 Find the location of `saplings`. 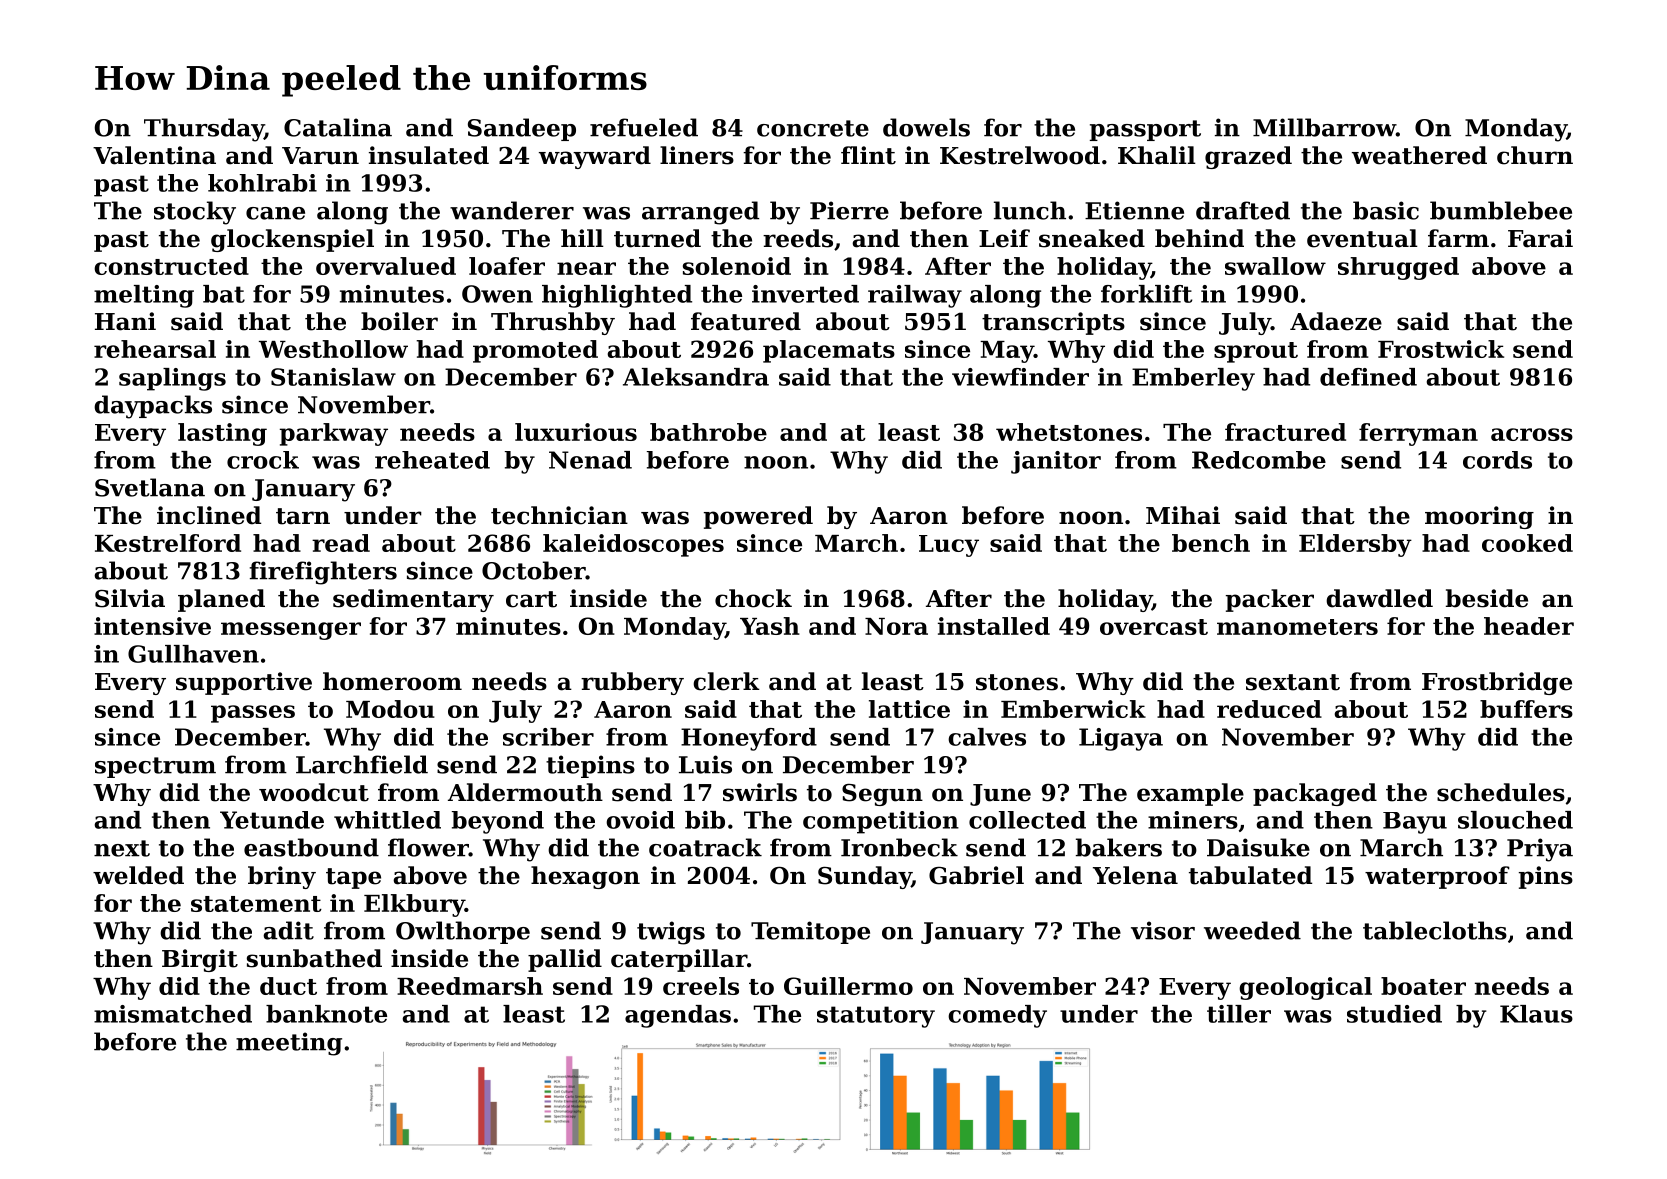

saplings is located at coordinates (172, 379).
